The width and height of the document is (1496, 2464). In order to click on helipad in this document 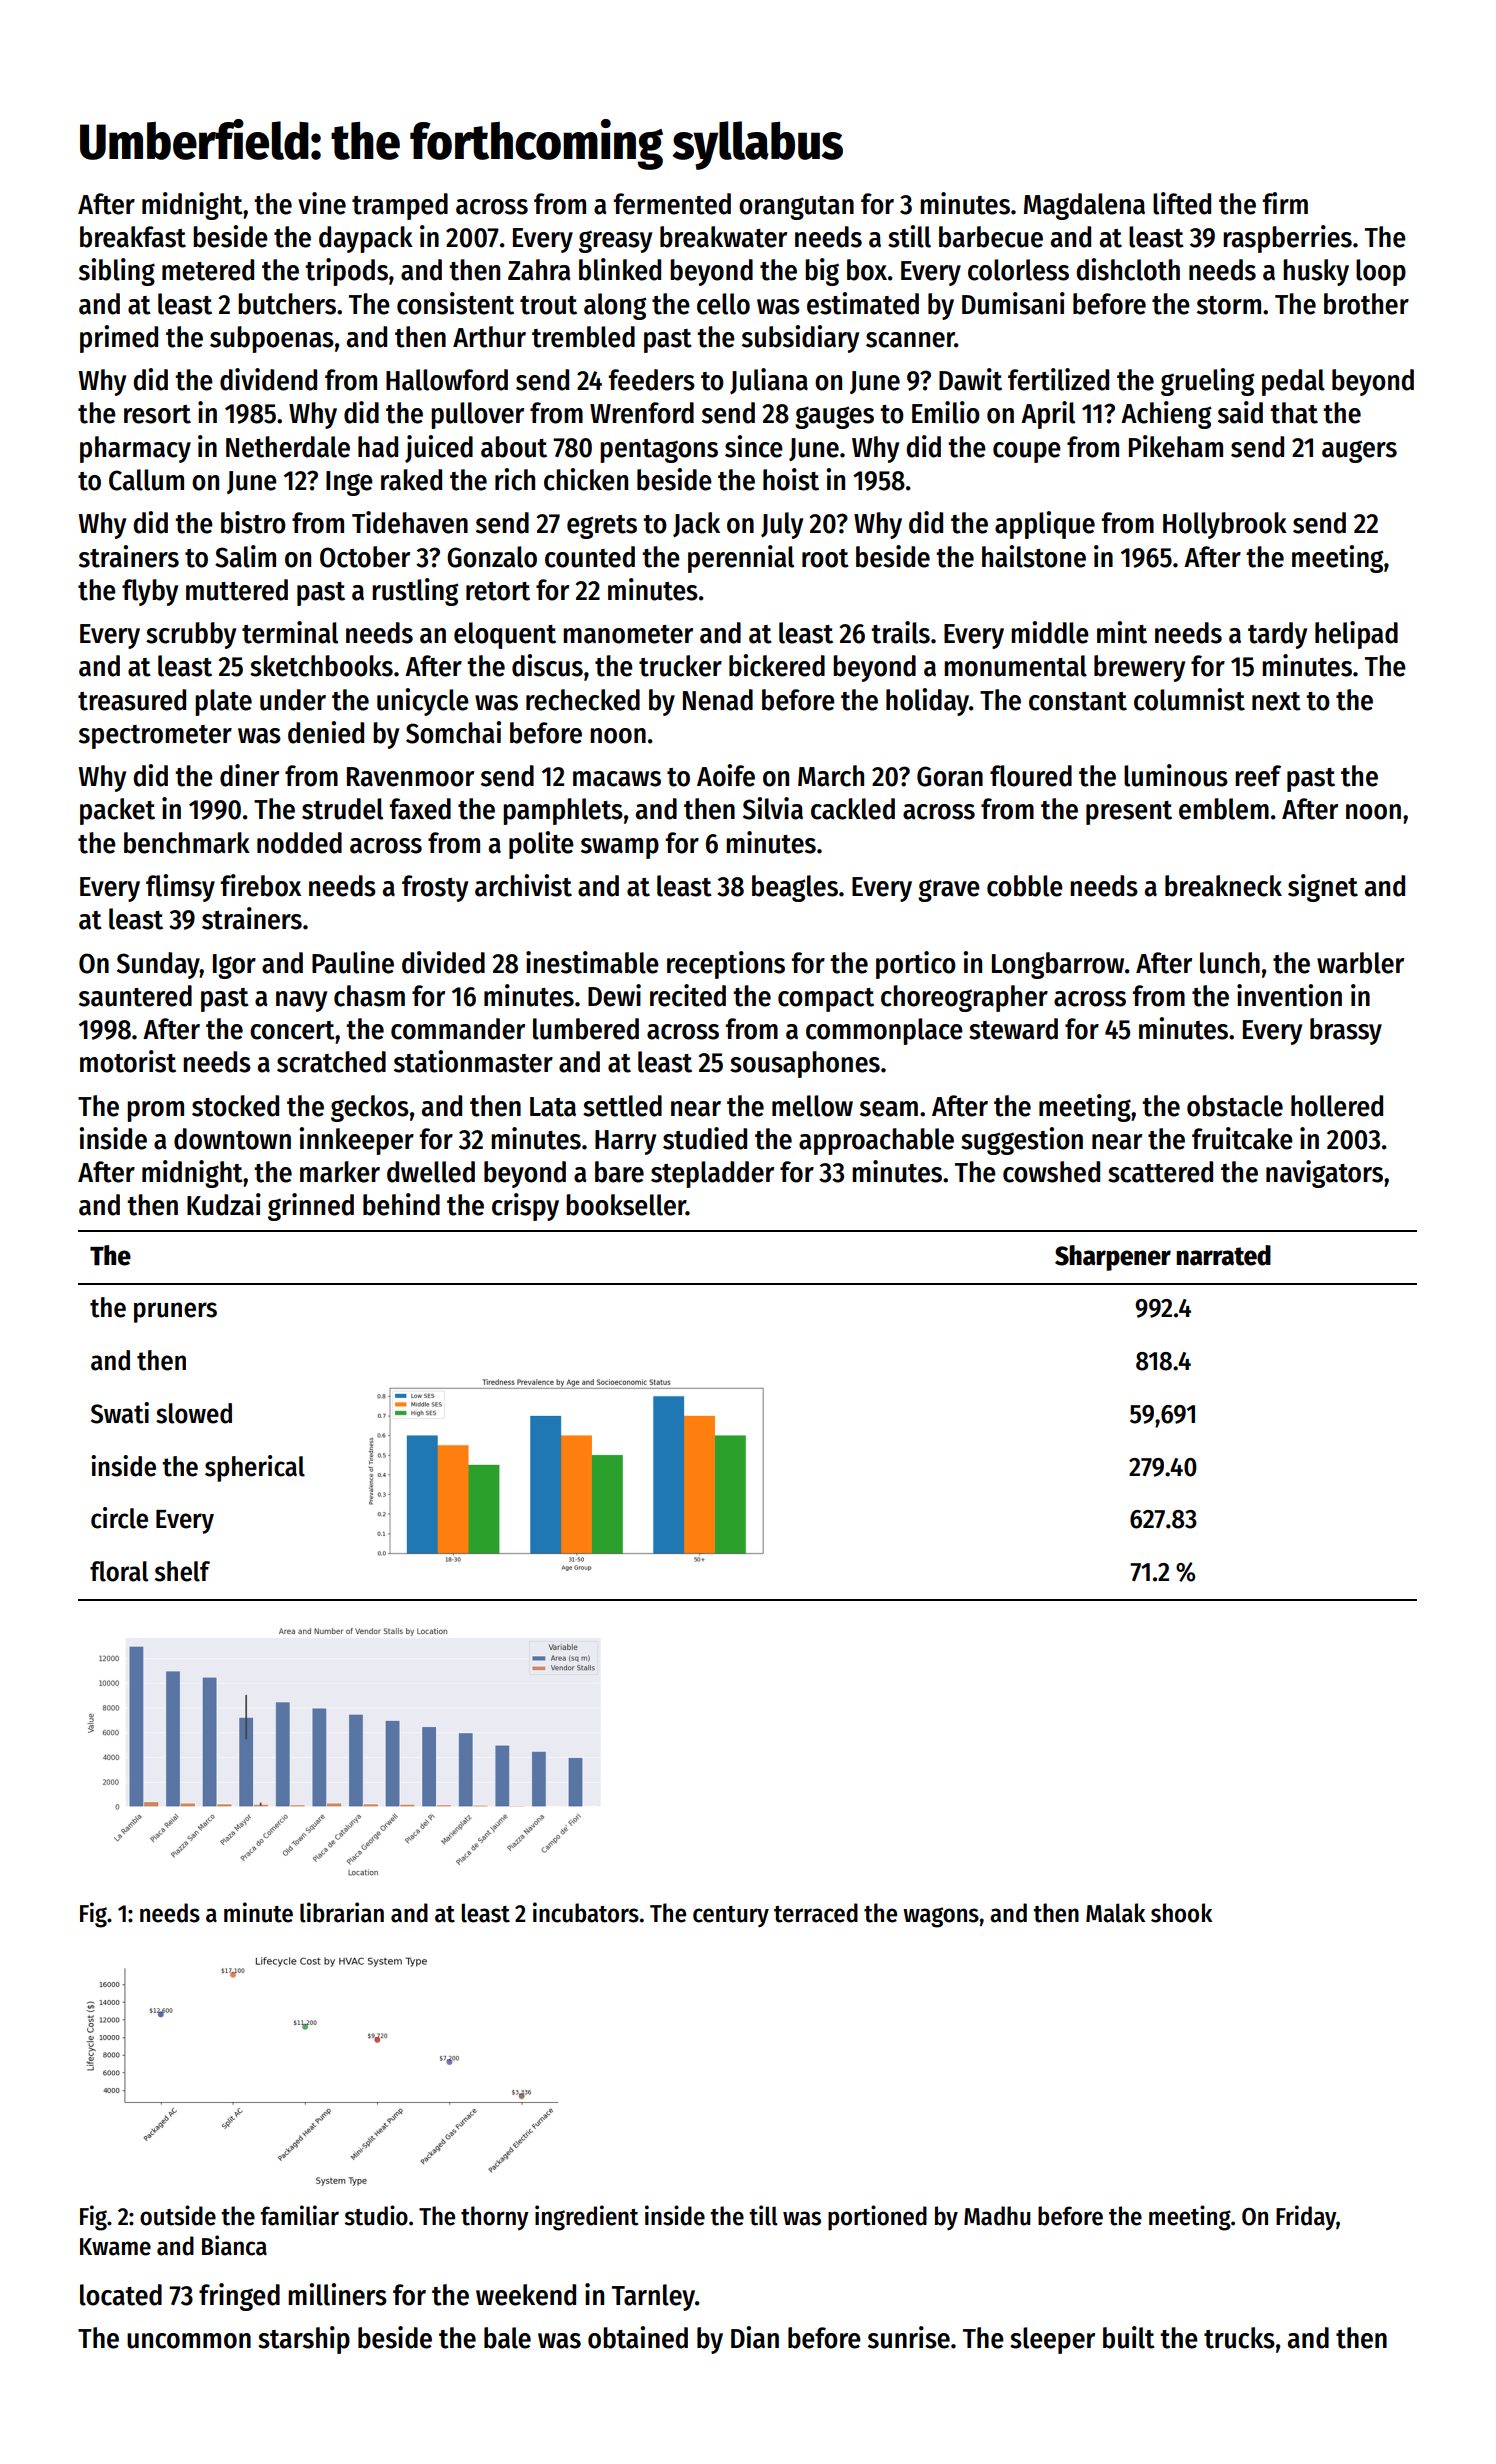, I will do `click(1356, 635)`.
